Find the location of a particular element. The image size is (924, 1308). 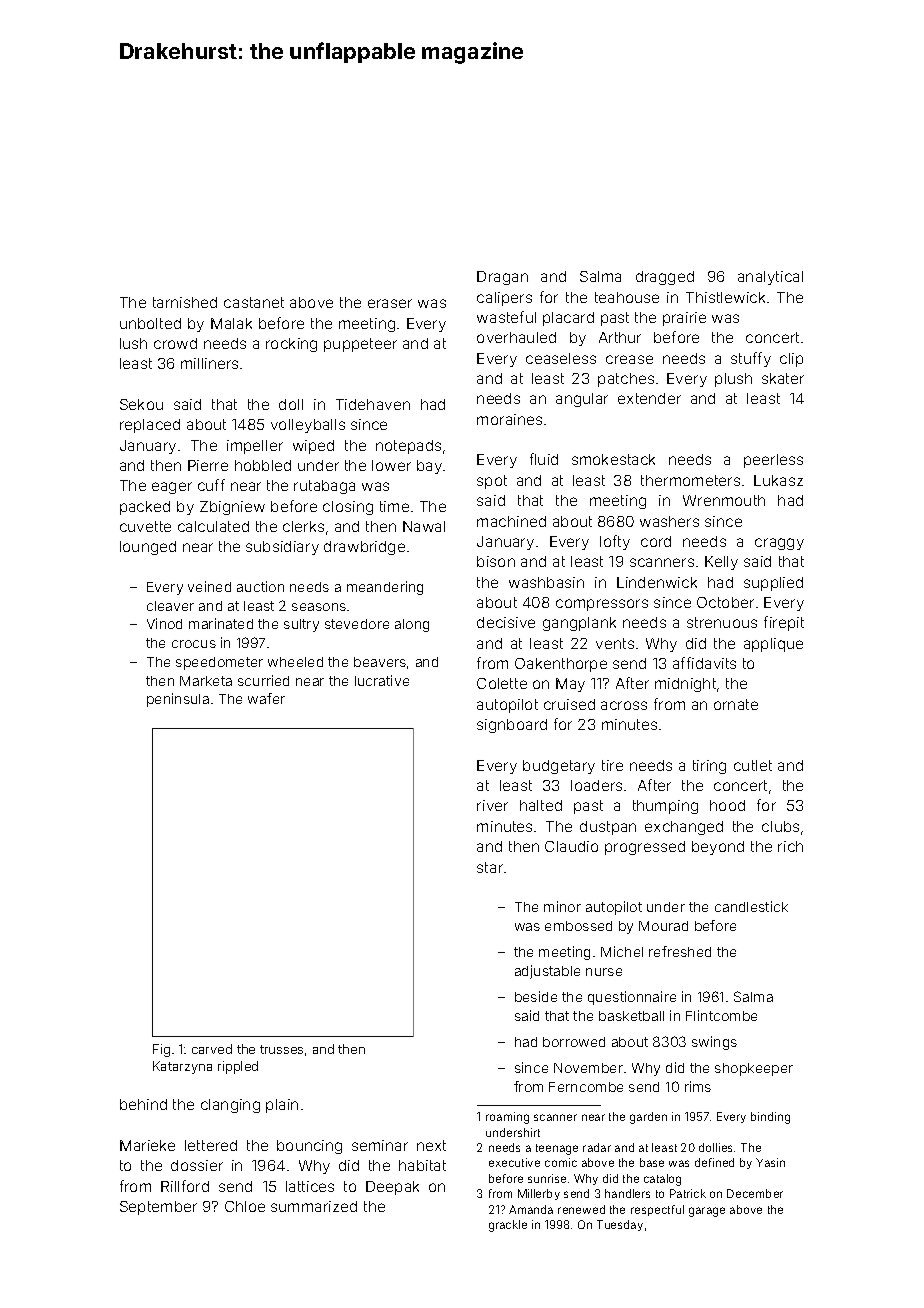

Dragan is located at coordinates (502, 278).
